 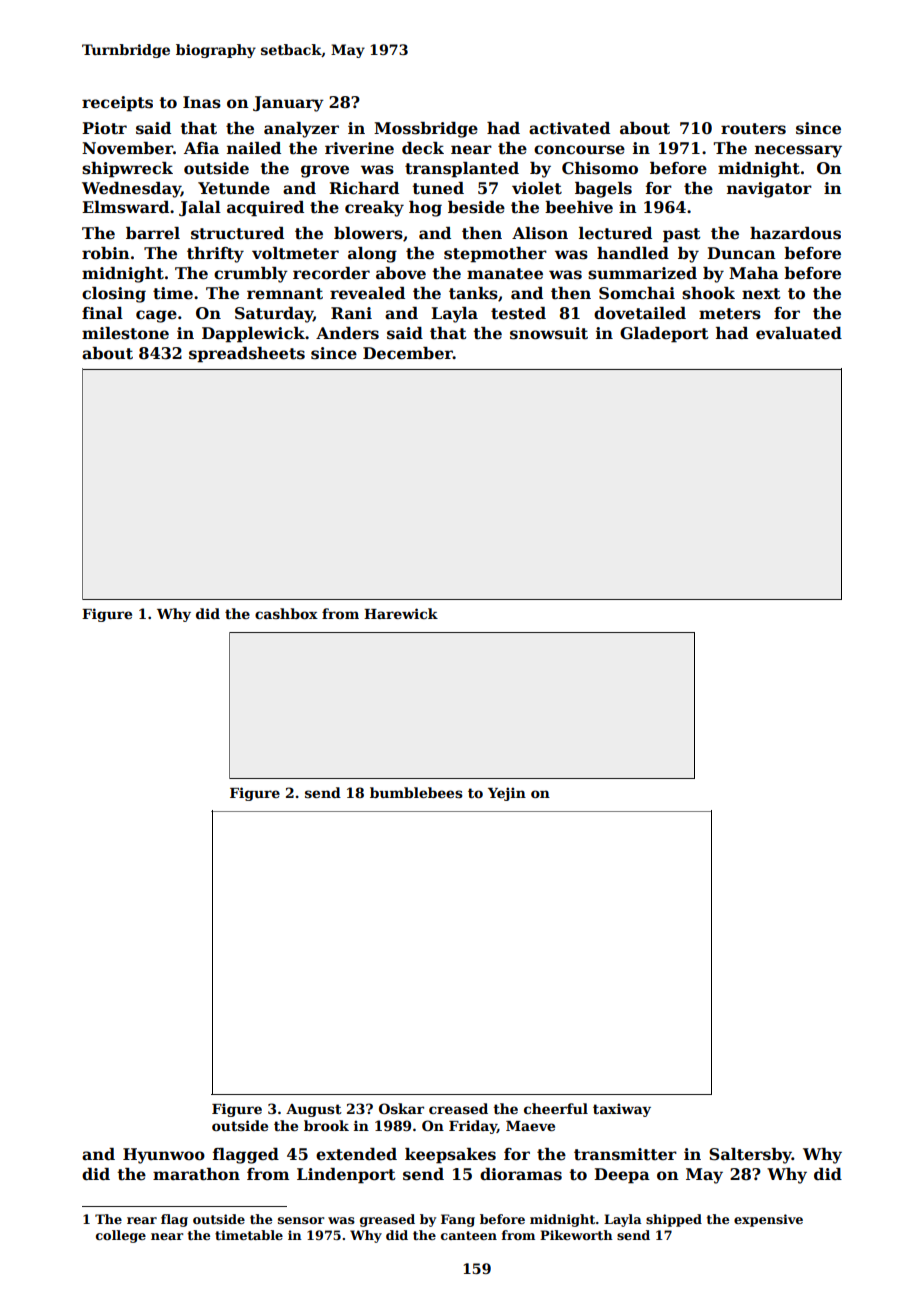 What do you see at coordinates (507, 794) in the screenshot?
I see `Yejin` at bounding box center [507, 794].
